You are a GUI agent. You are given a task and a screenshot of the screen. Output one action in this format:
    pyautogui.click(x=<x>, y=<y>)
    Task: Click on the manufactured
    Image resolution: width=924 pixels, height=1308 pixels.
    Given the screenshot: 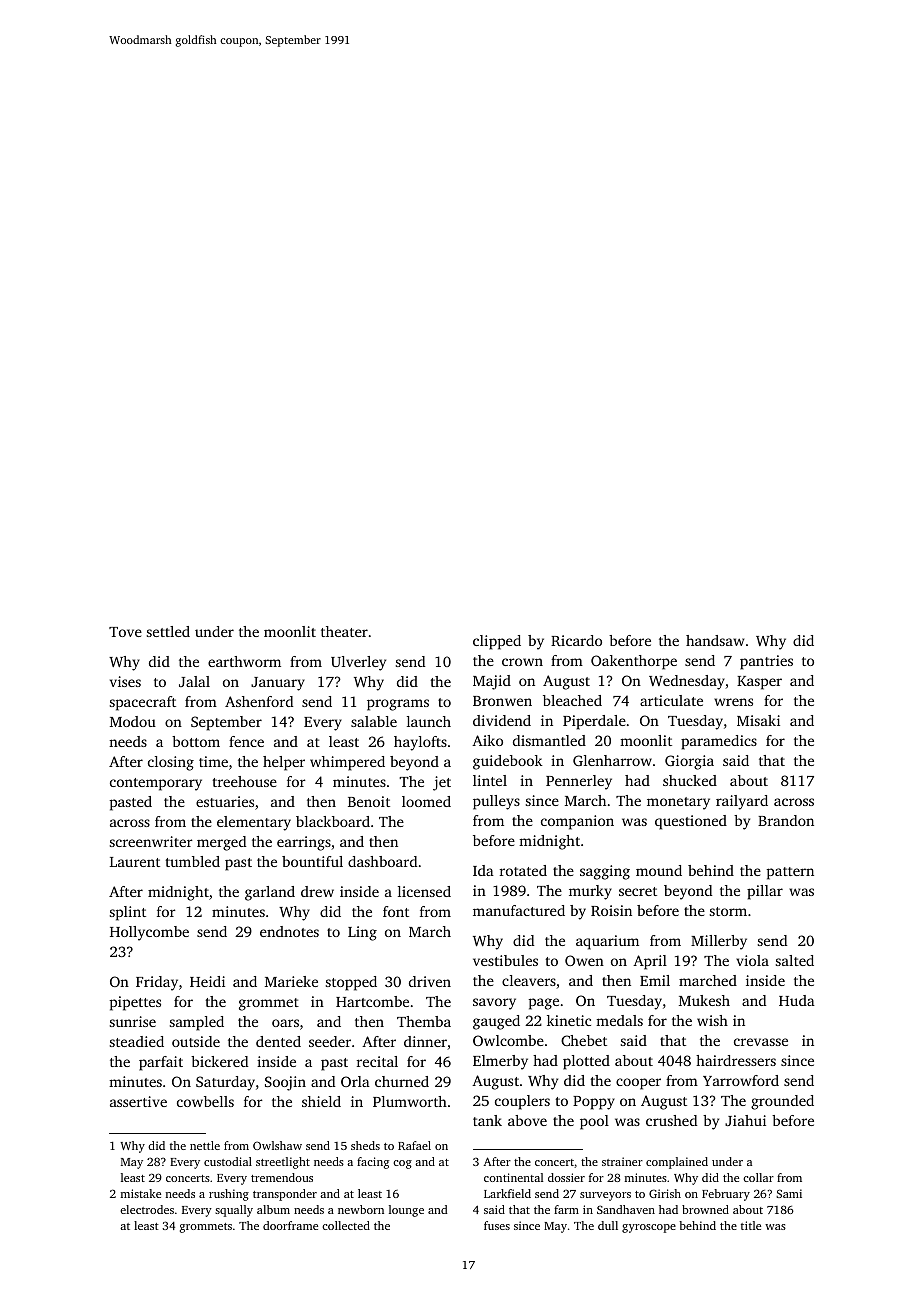 What is the action you would take?
    pyautogui.click(x=519, y=910)
